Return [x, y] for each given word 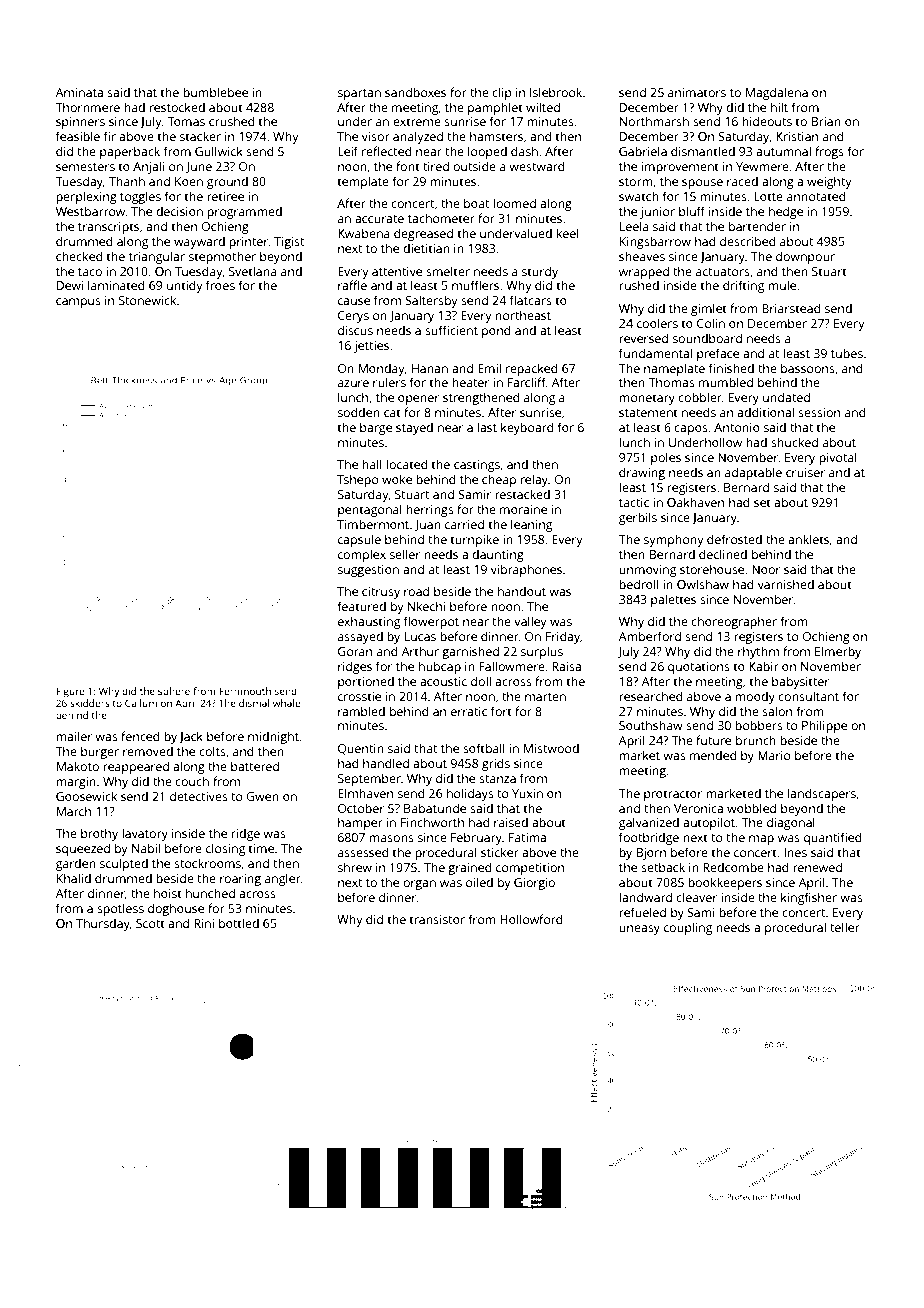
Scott [150, 923]
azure [353, 383]
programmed [244, 212]
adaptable [753, 473]
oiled [479, 882]
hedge [786, 212]
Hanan [430, 368]
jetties [371, 347]
